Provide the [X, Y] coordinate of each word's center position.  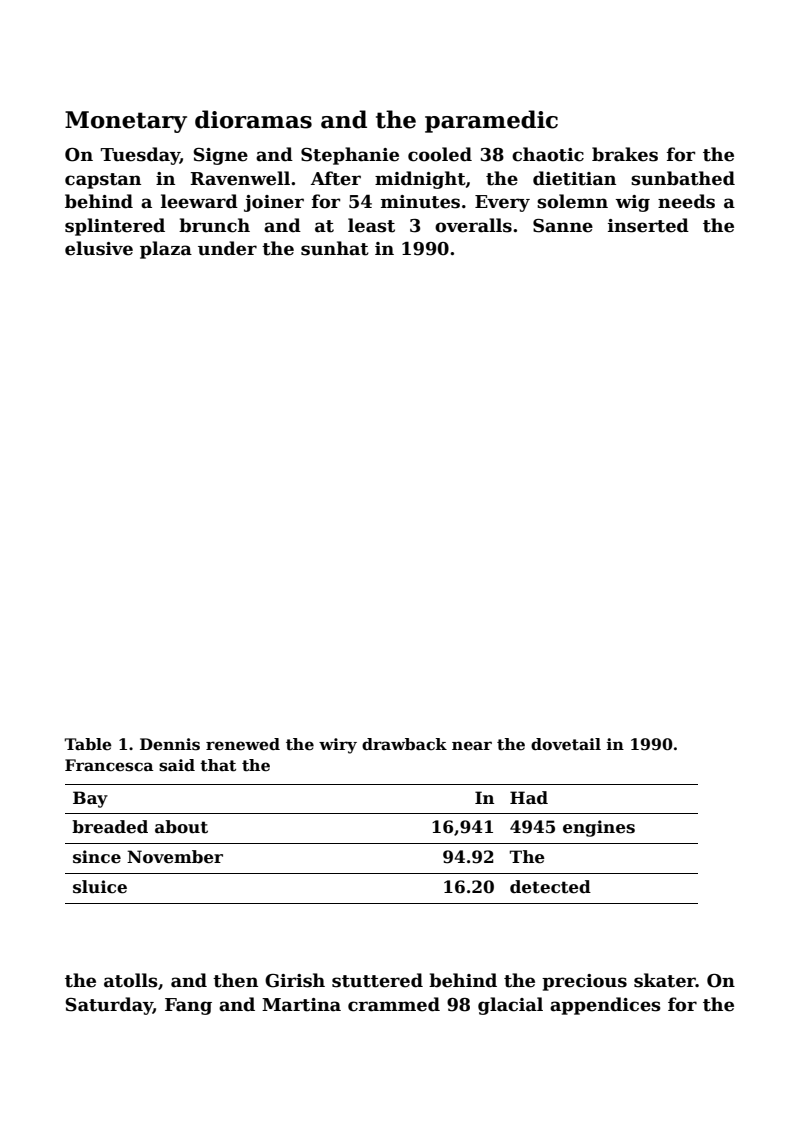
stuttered [377, 980]
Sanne [563, 226]
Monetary [126, 122]
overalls [473, 225]
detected [550, 887]
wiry [338, 746]
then [235, 980]
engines [599, 828]
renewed [243, 744]
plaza [166, 250]
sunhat [335, 248]
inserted [648, 225]
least [371, 225]
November [175, 857]
